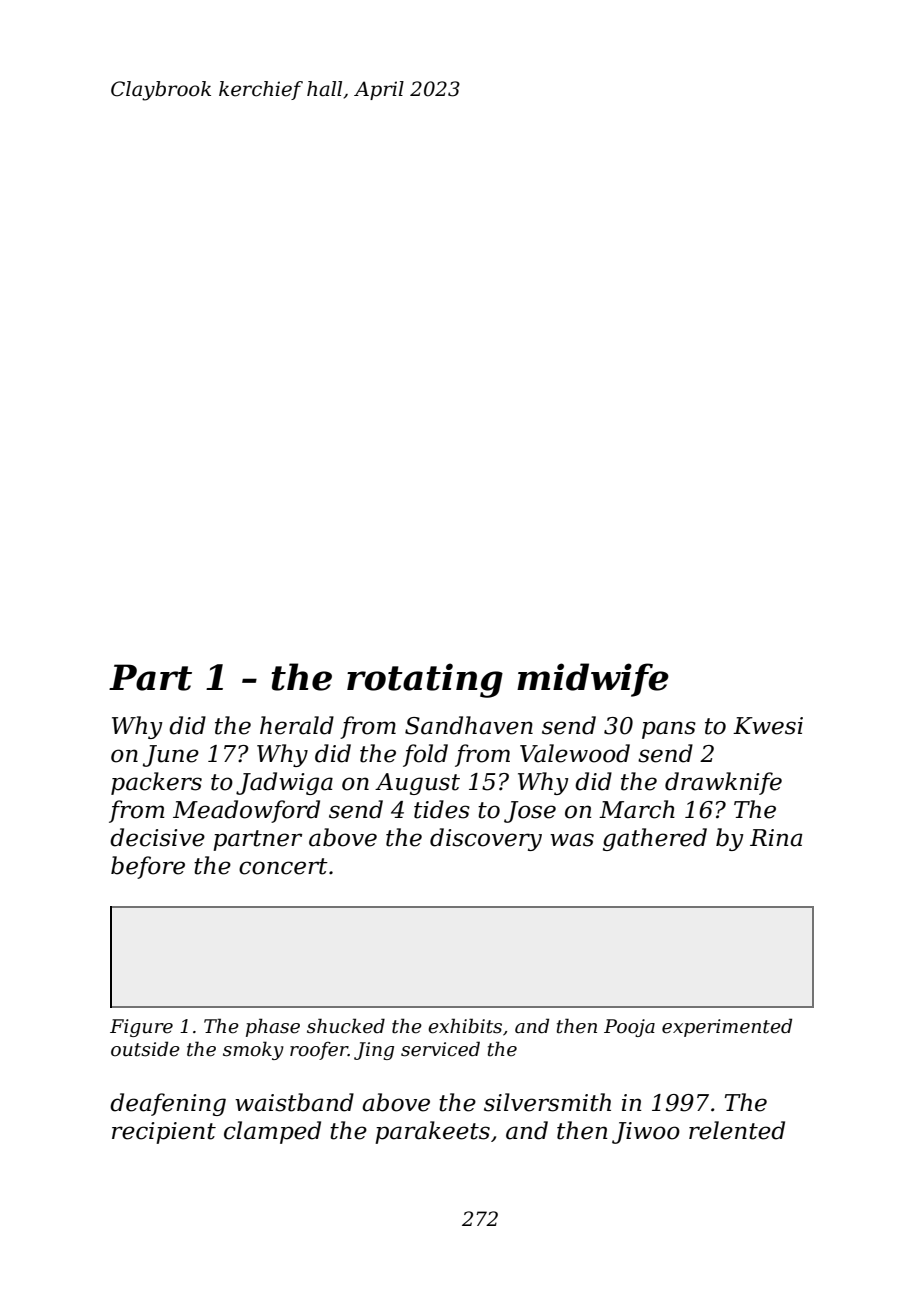 This screenshot has height=1311, width=924. Describe the element at coordinates (723, 783) in the screenshot. I see `drawknife` at that location.
